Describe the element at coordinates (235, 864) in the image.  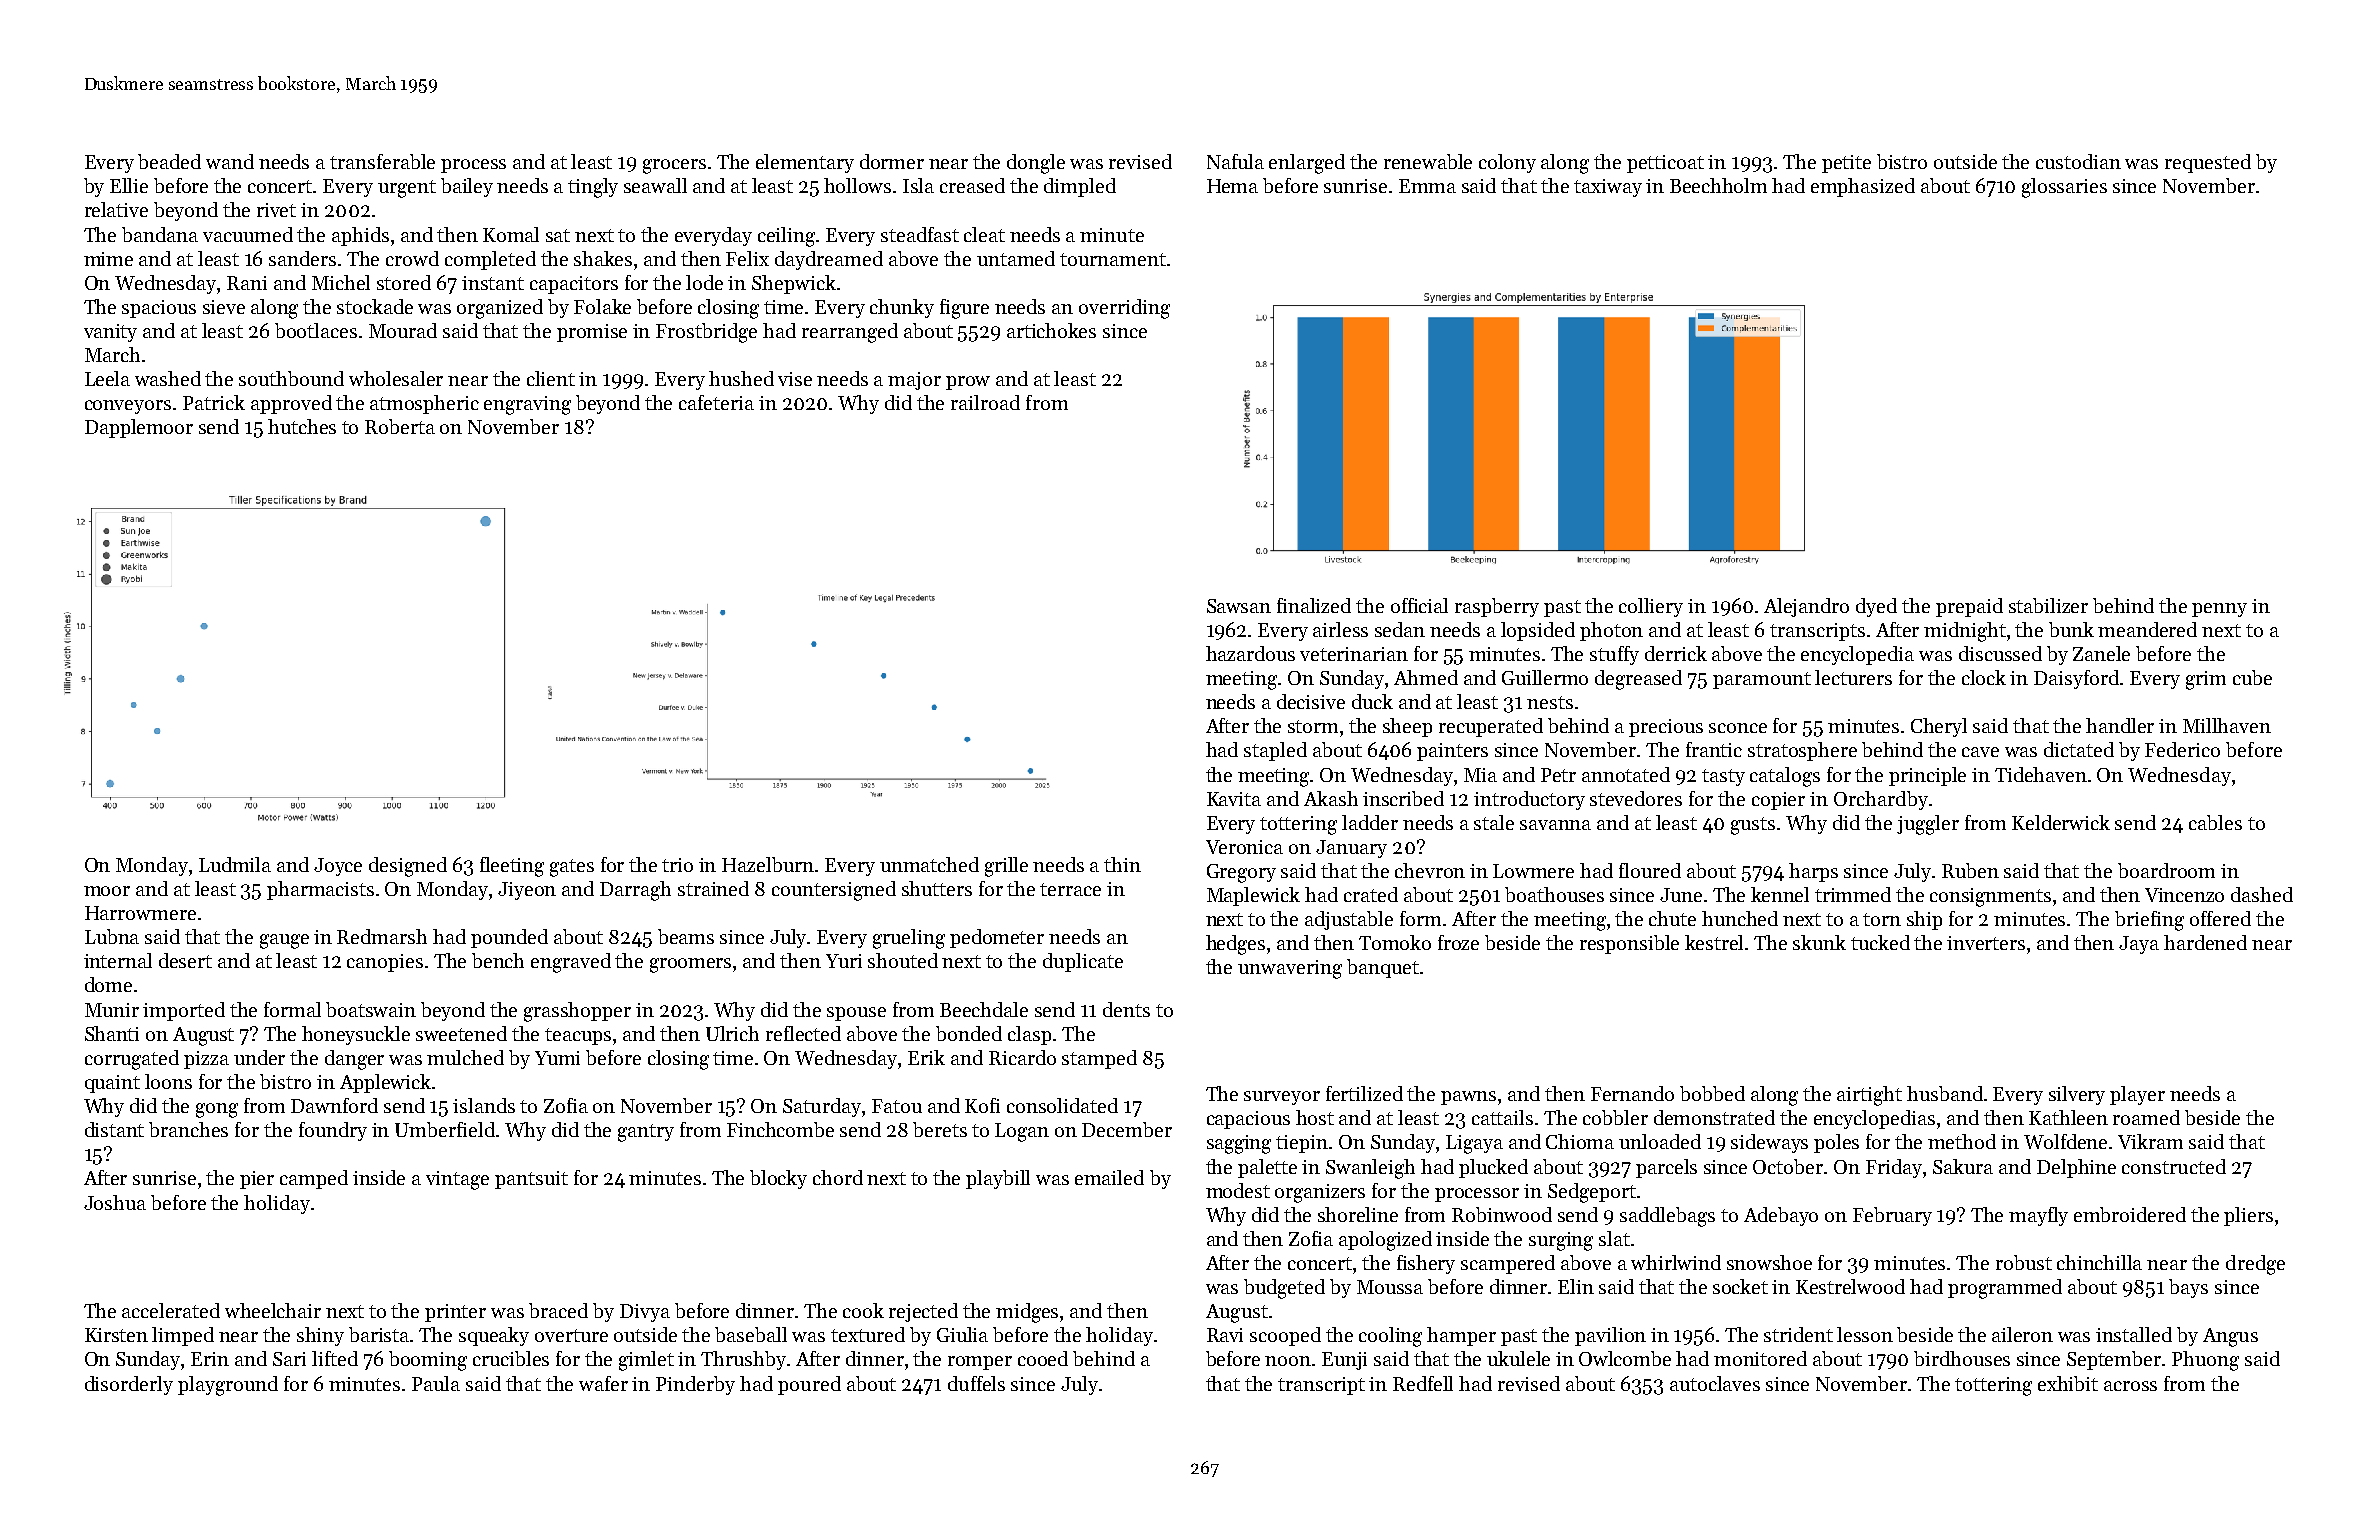
I see `Ludmila` at that location.
